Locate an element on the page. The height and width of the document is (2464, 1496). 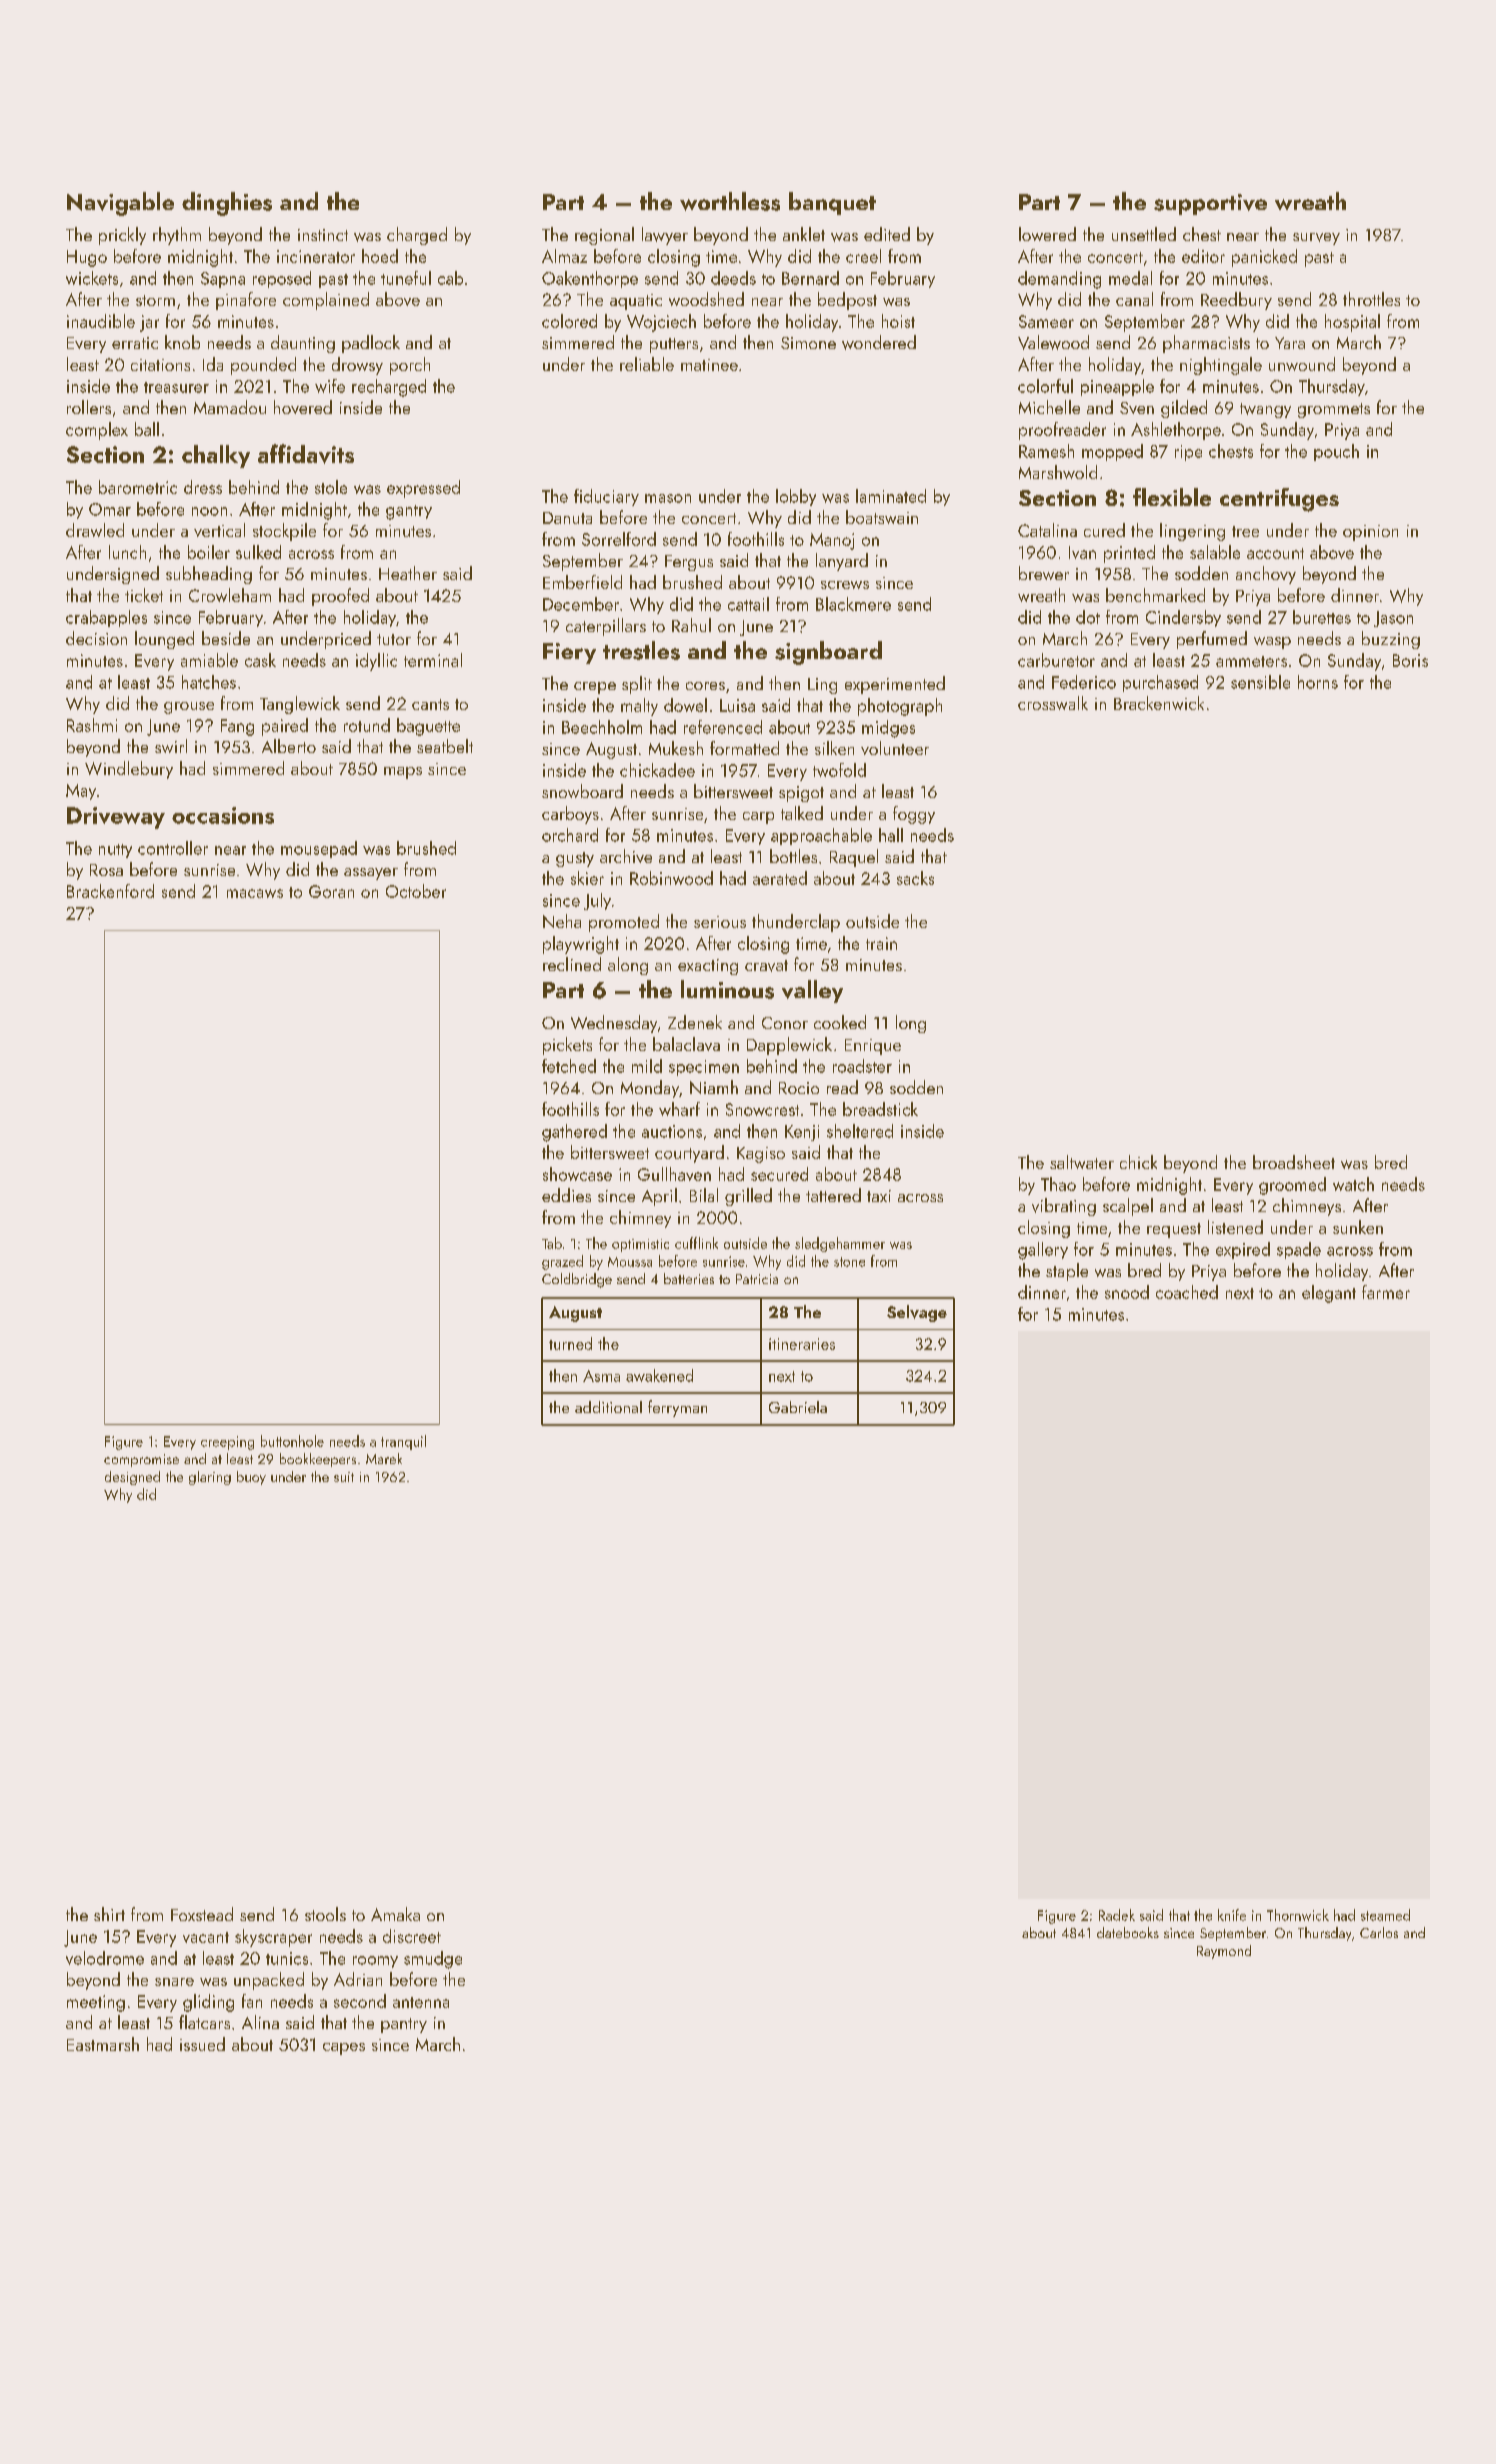
broadsheet is located at coordinates (1294, 1162).
